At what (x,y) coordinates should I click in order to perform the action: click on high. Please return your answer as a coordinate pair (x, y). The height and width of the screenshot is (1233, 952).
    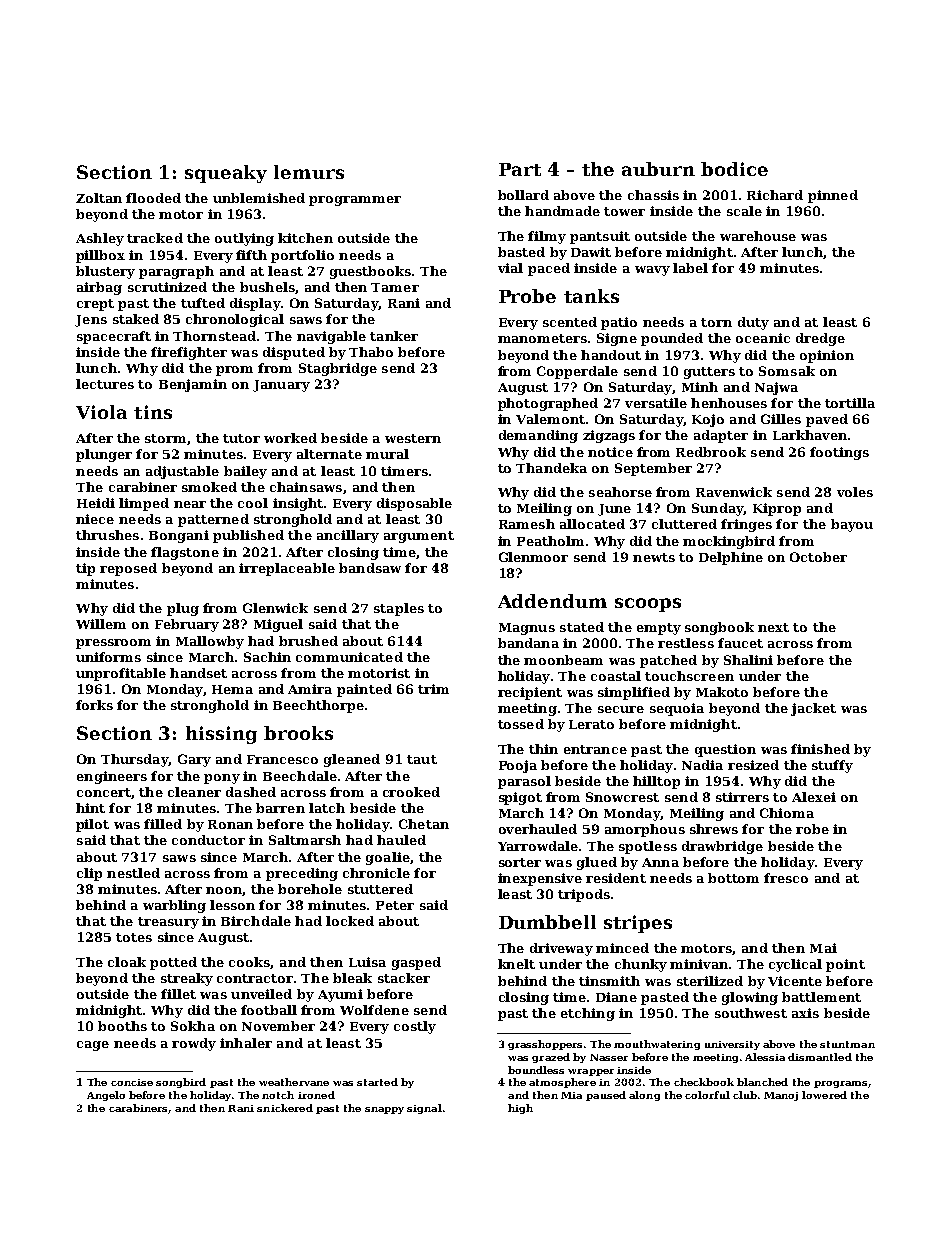
    Looking at the image, I should click on (520, 1109).
